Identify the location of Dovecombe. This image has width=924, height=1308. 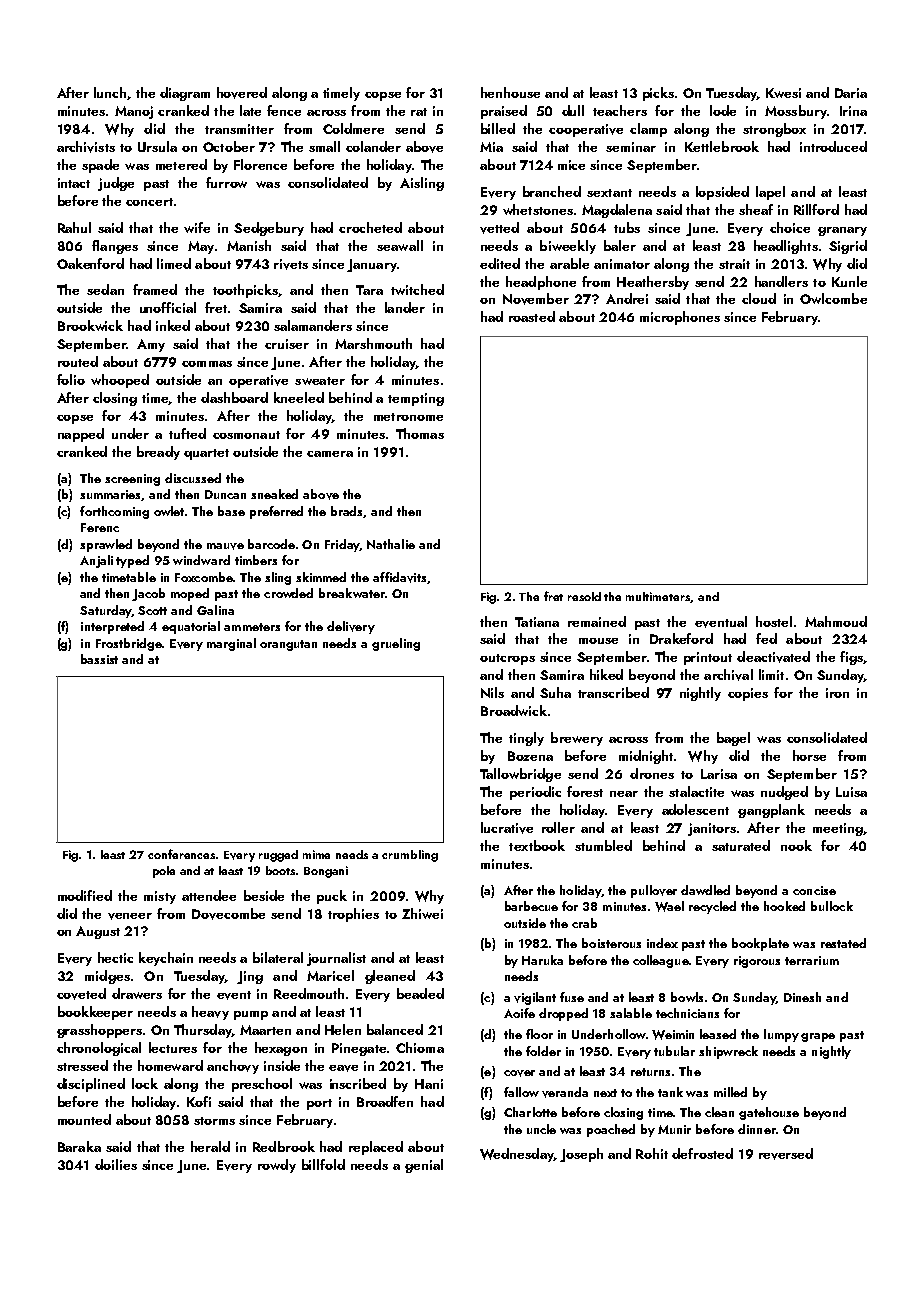
(228, 914).
